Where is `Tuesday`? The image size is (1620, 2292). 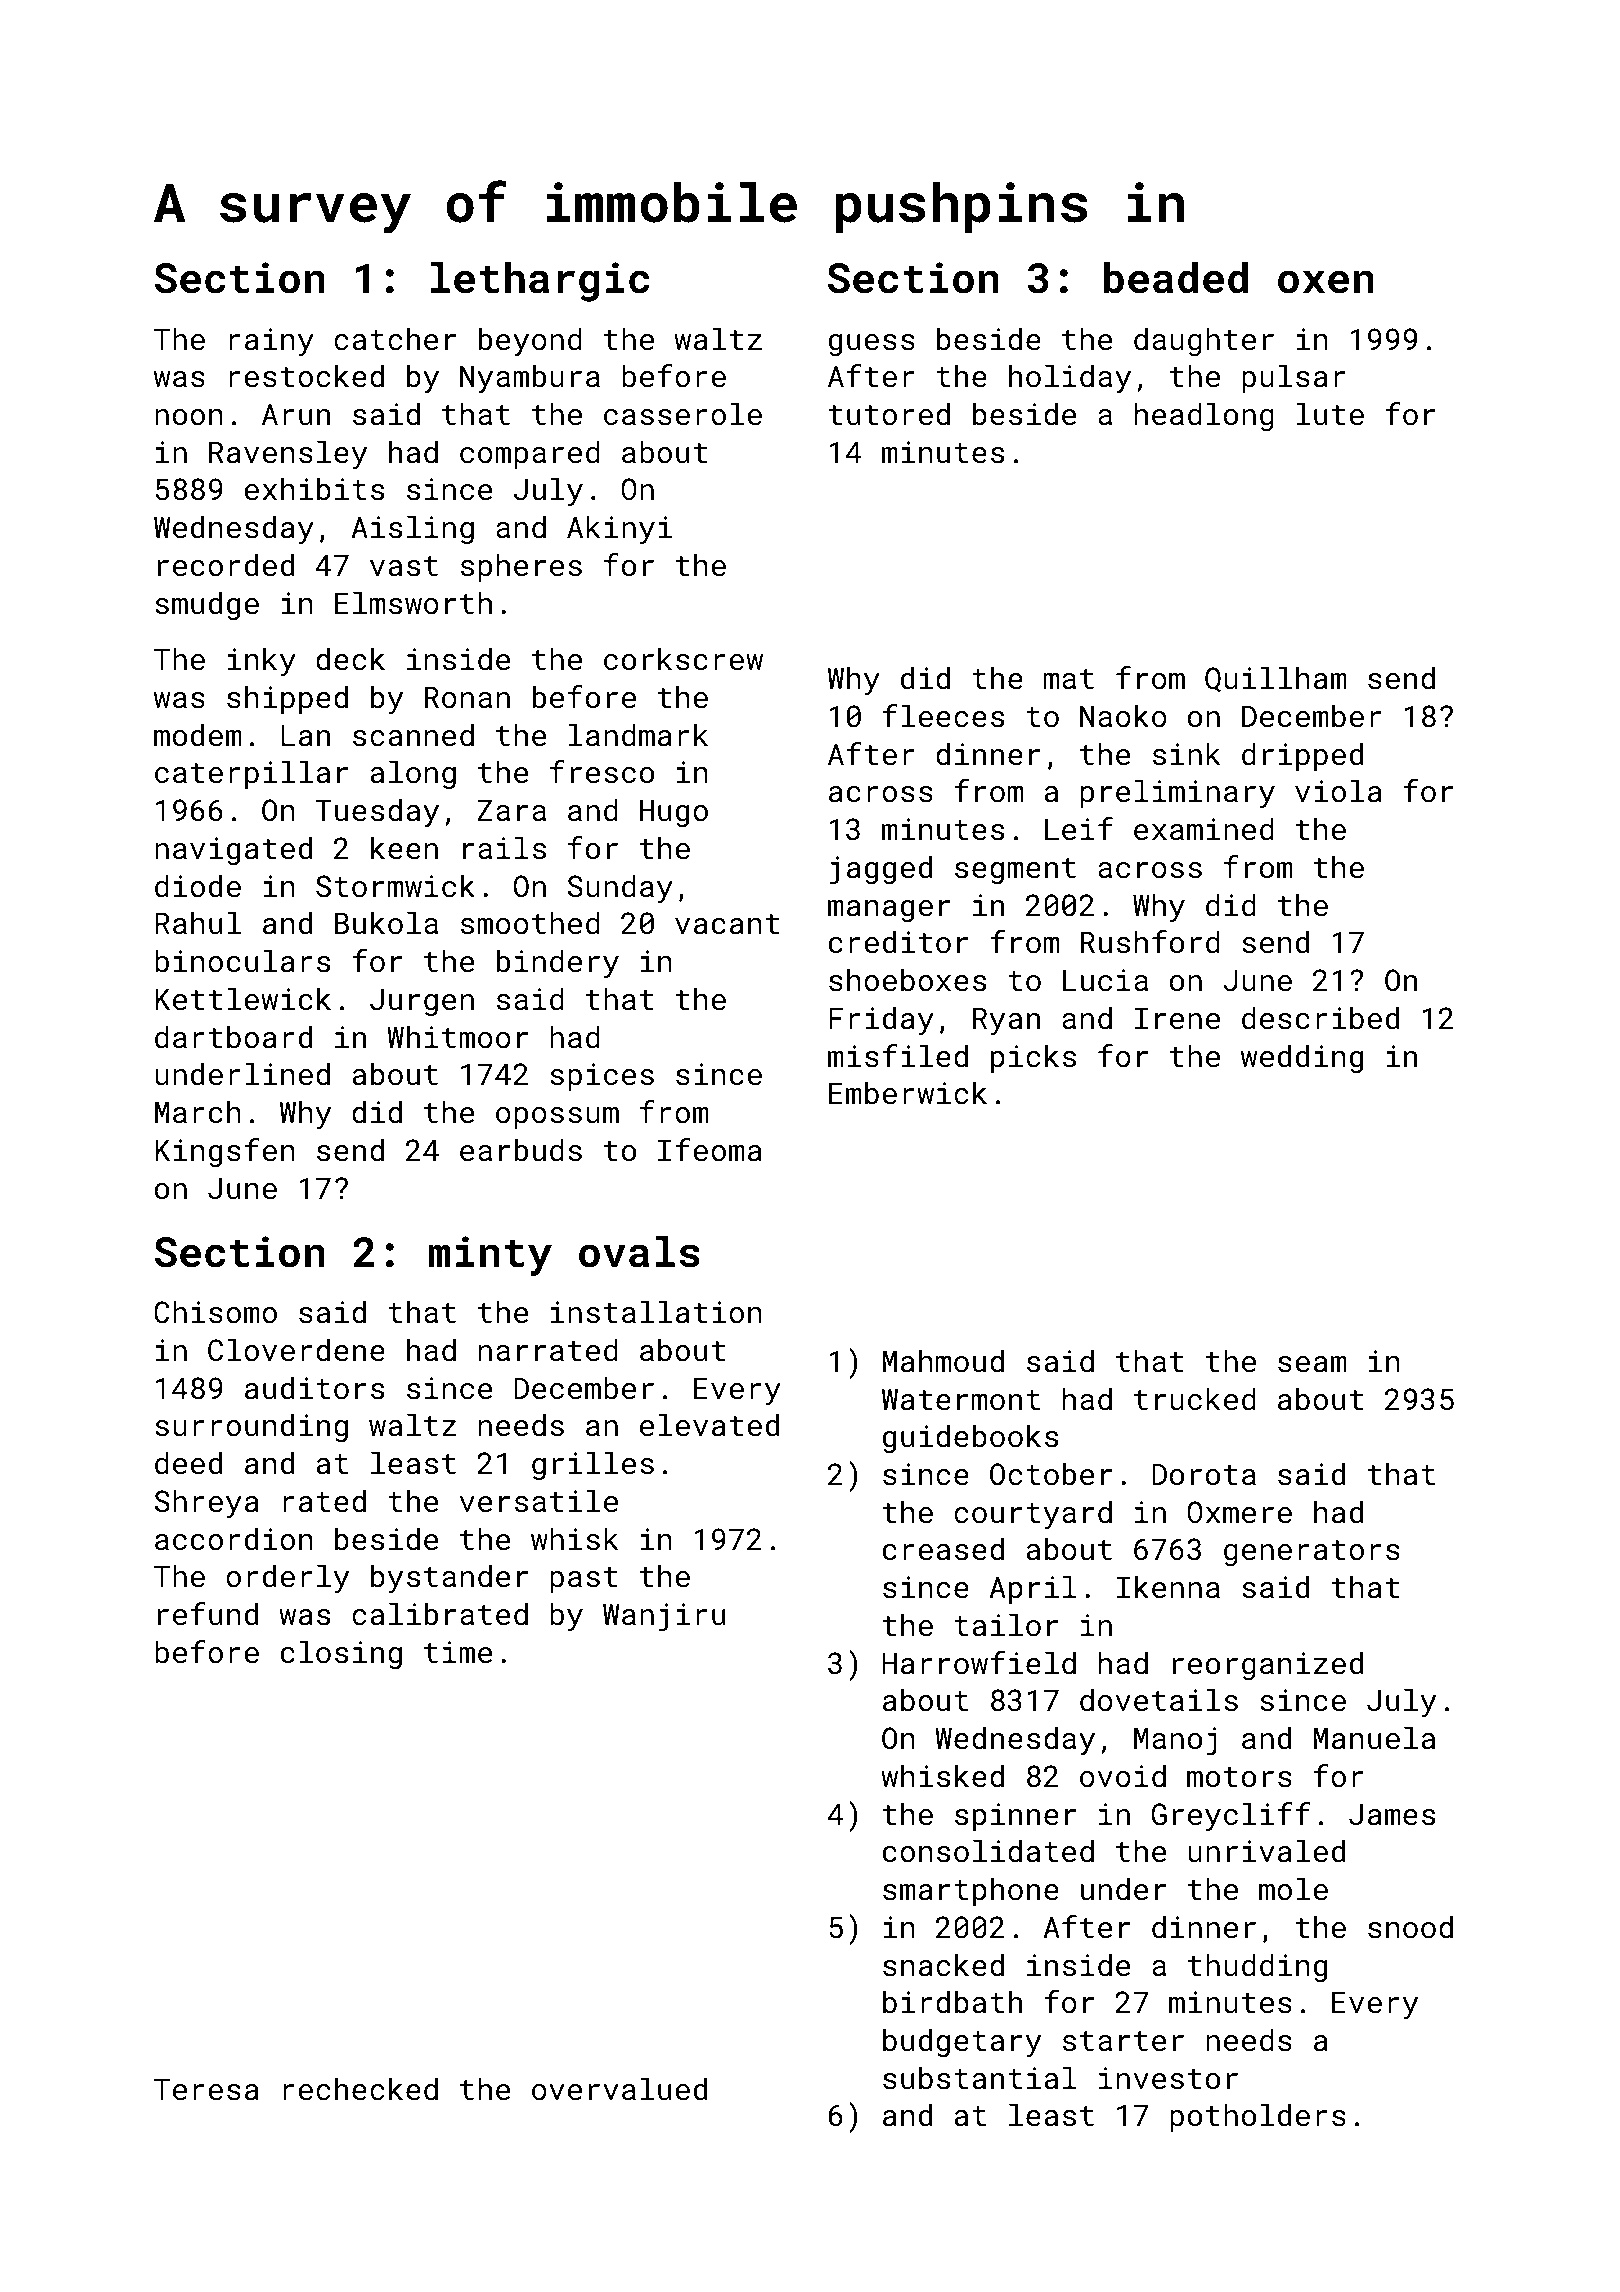
Tuesday is located at coordinates (377, 813).
